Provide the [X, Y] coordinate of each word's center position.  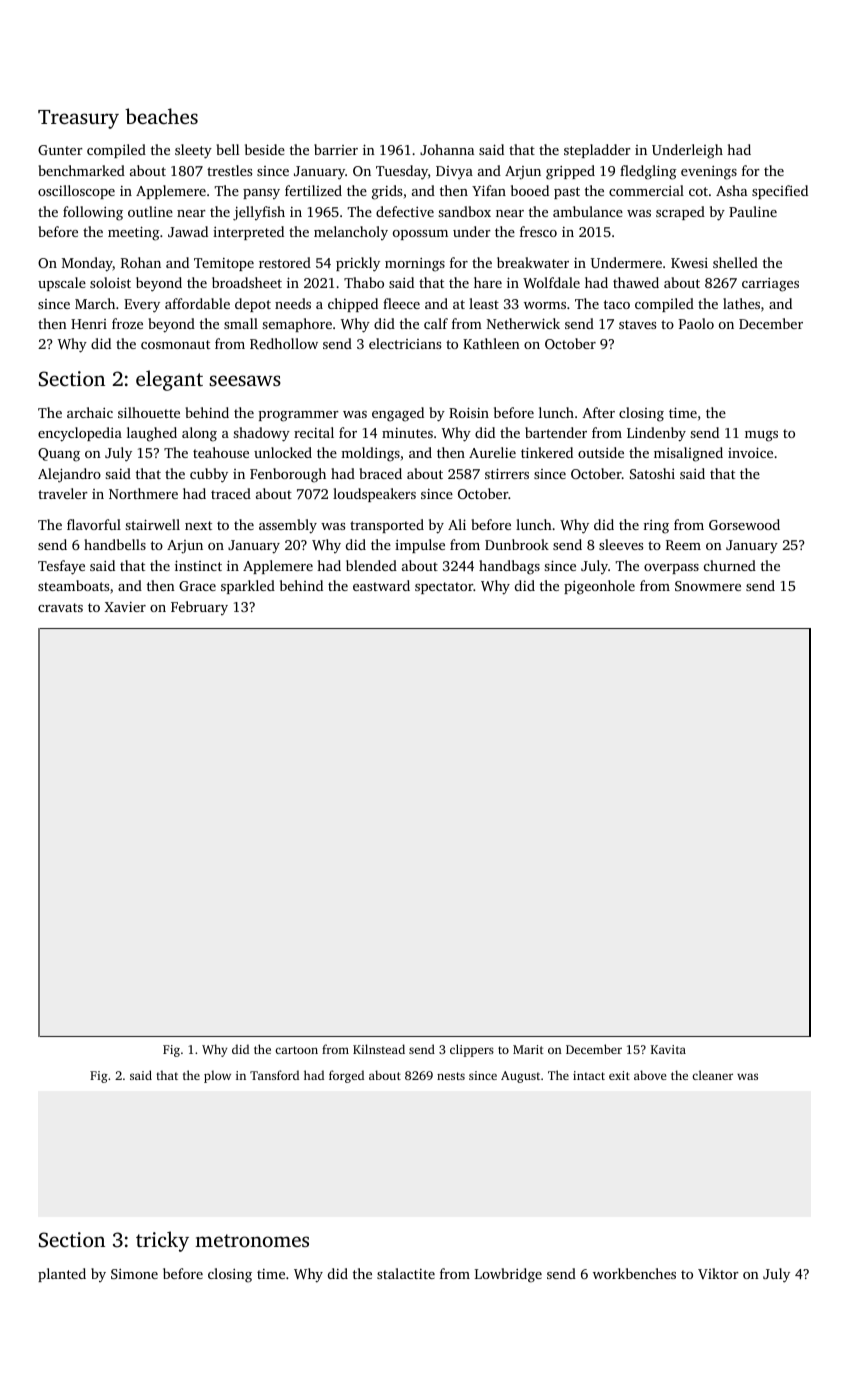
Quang [59, 455]
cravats [60, 607]
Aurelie [492, 452]
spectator [444, 588]
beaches [161, 116]
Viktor [718, 1273]
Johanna [447, 149]
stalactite [406, 1273]
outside [601, 452]
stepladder [597, 151]
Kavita [668, 1049]
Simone [134, 1274]
